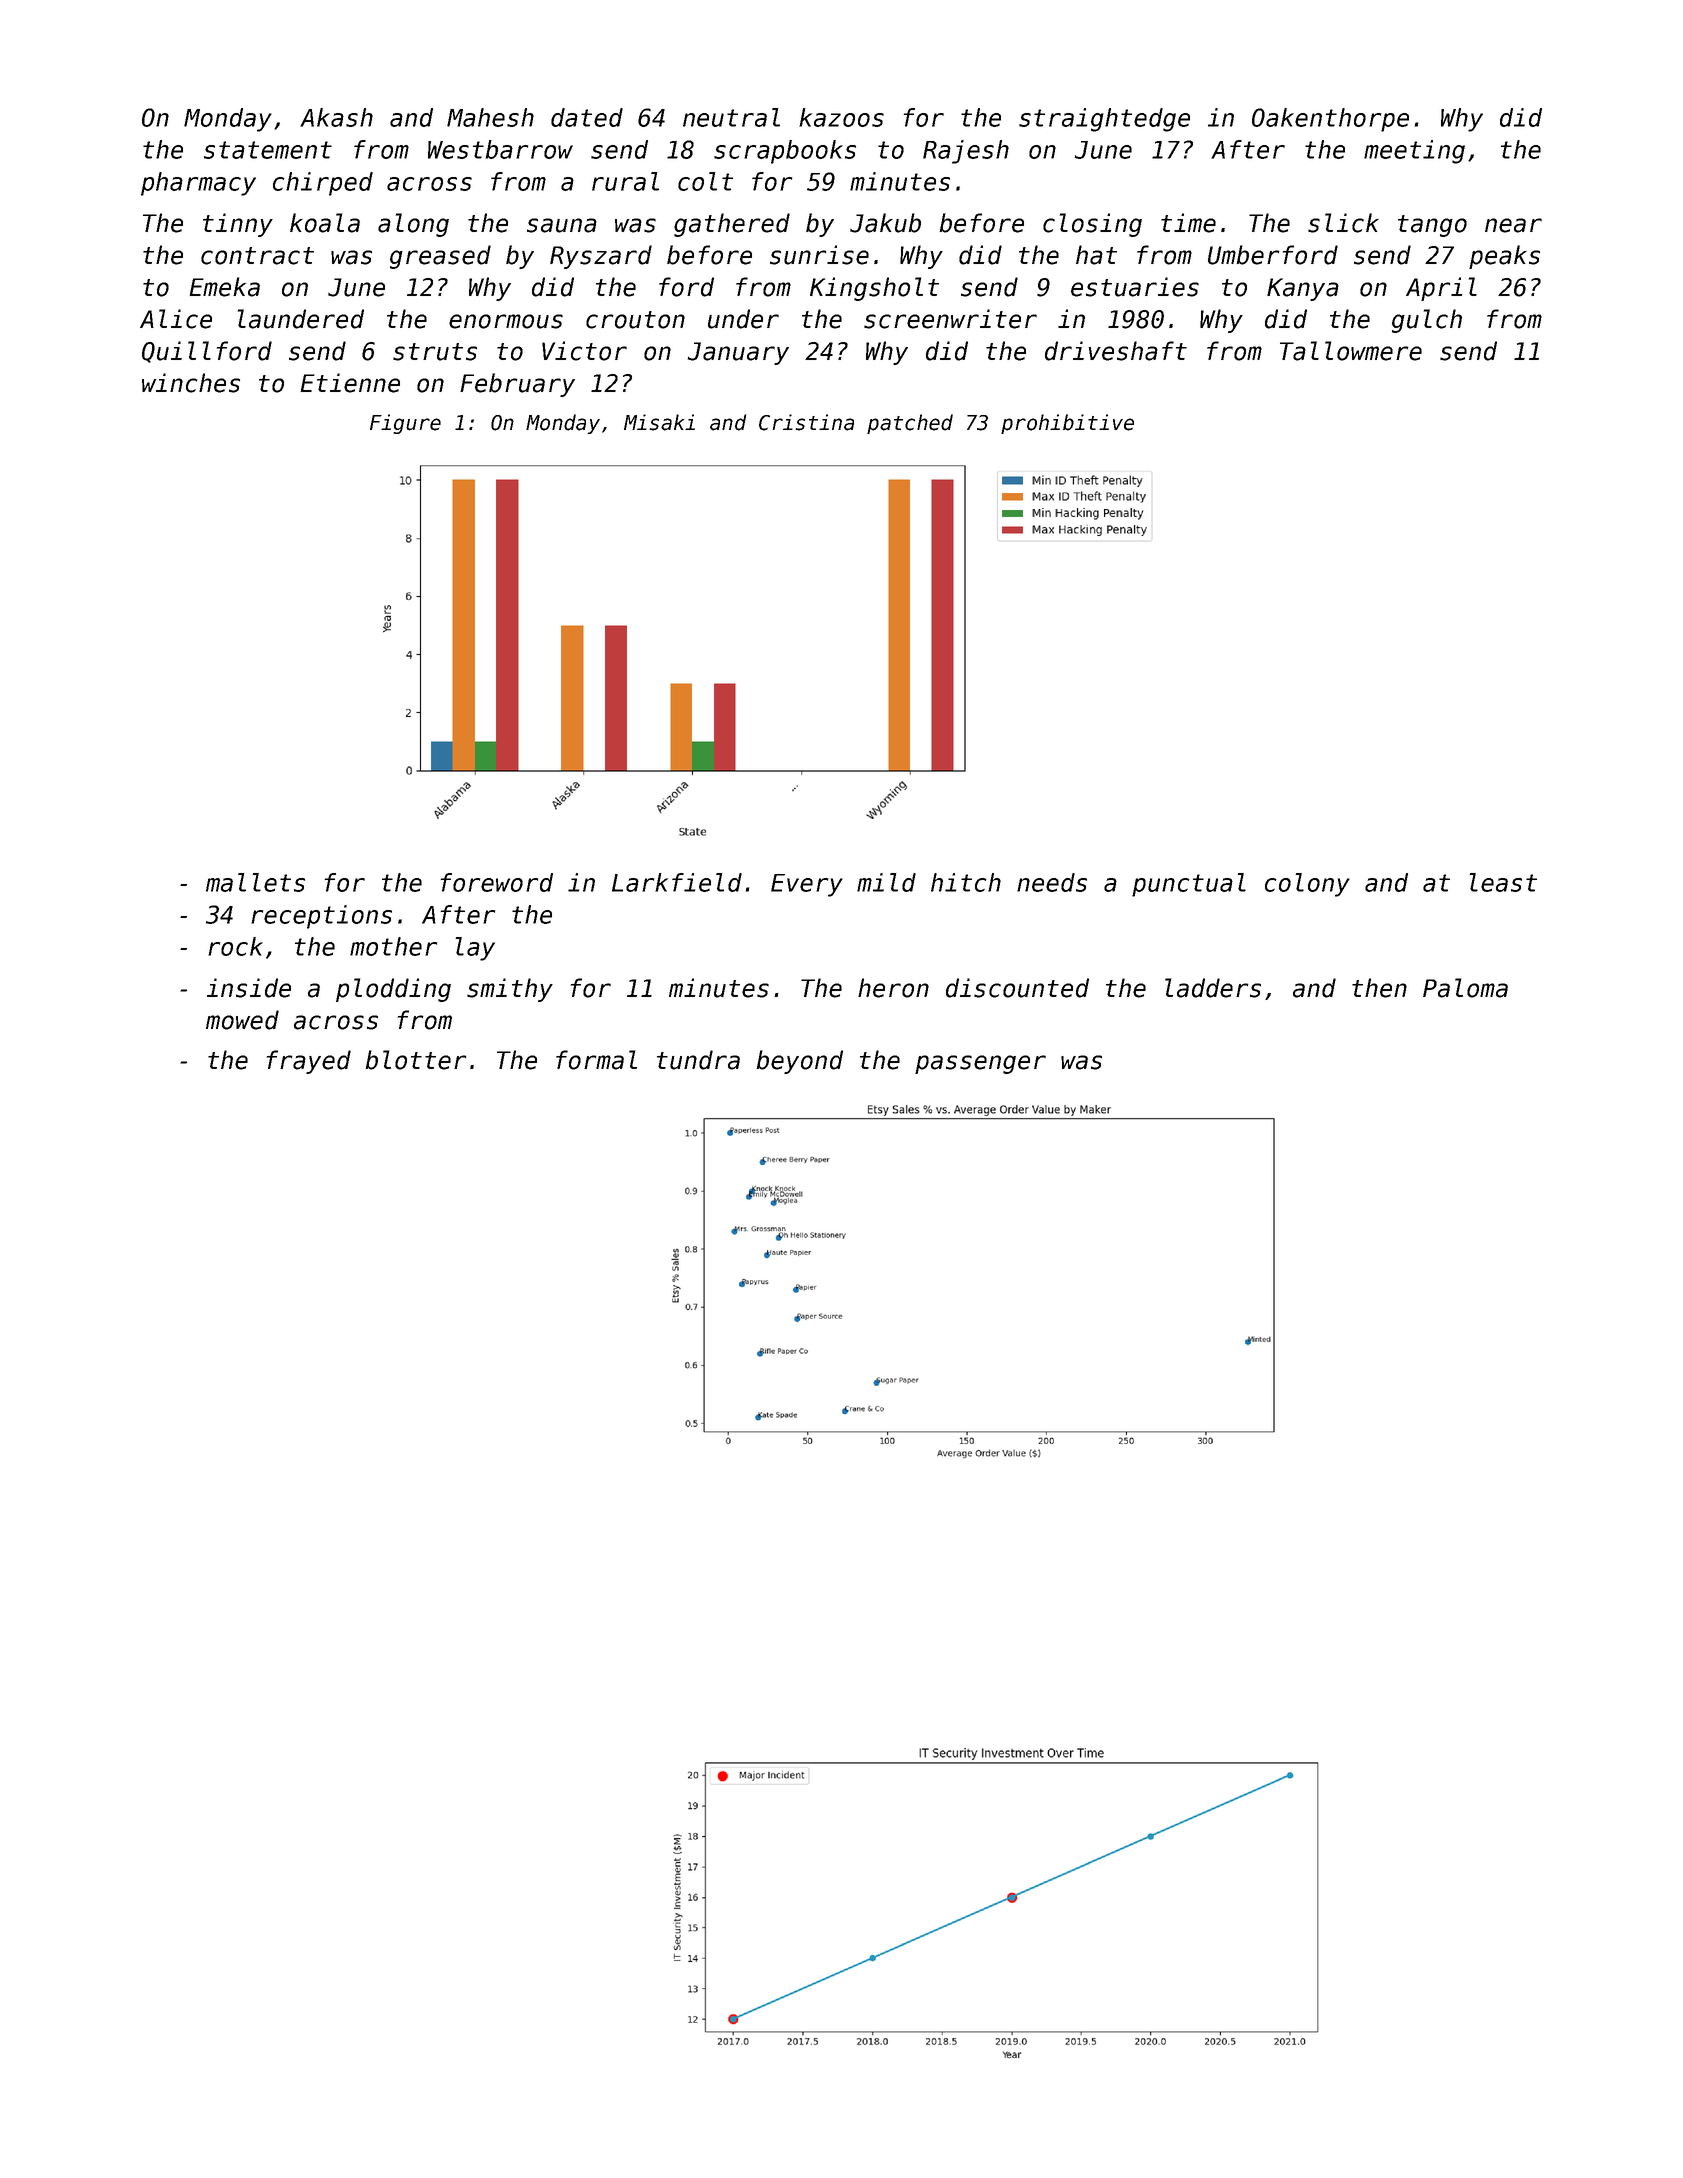 This document has width=1683, height=2178. What do you see at coordinates (198, 184) in the document?
I see `pharmacy` at bounding box center [198, 184].
